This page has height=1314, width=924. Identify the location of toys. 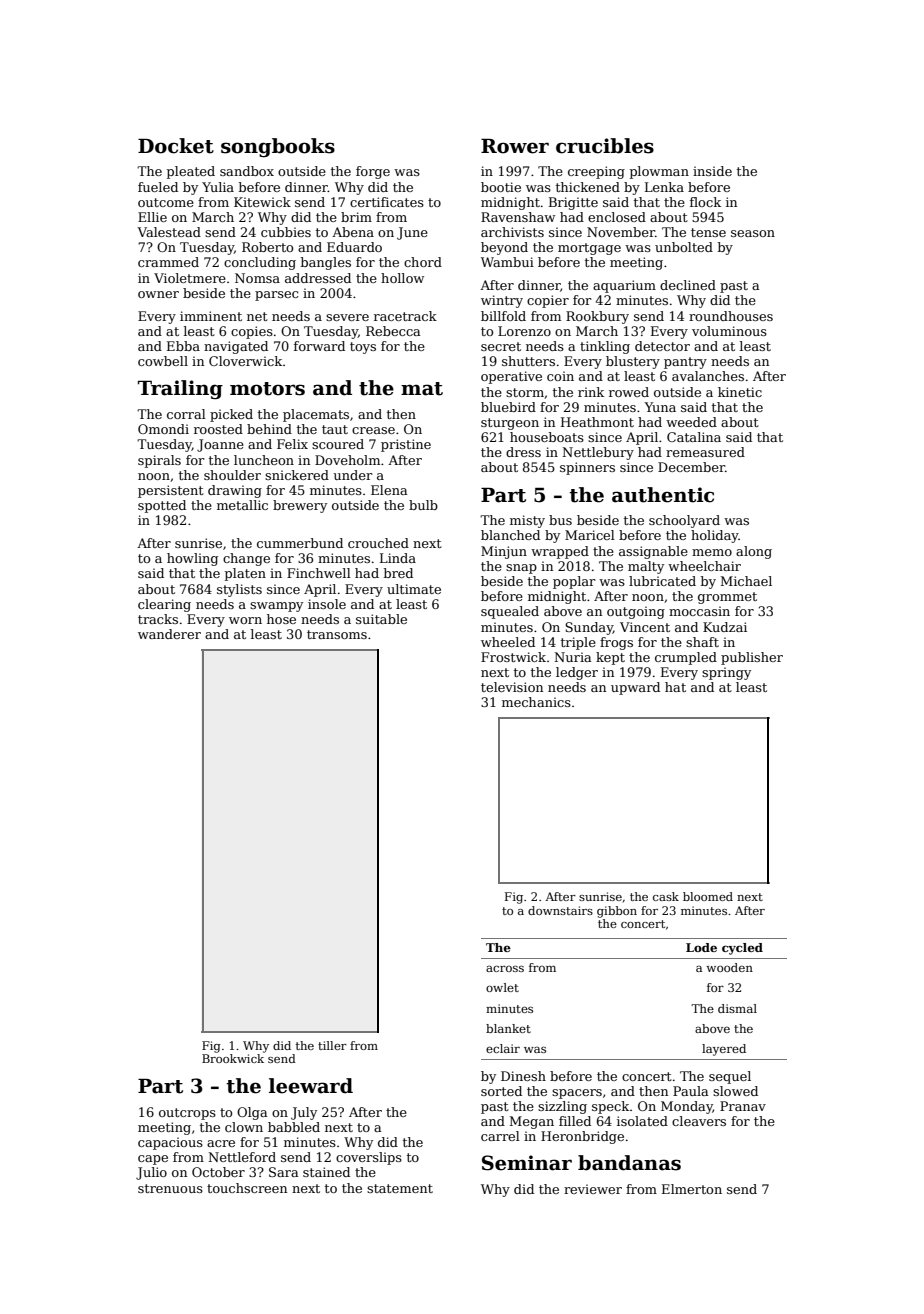
(363, 348).
